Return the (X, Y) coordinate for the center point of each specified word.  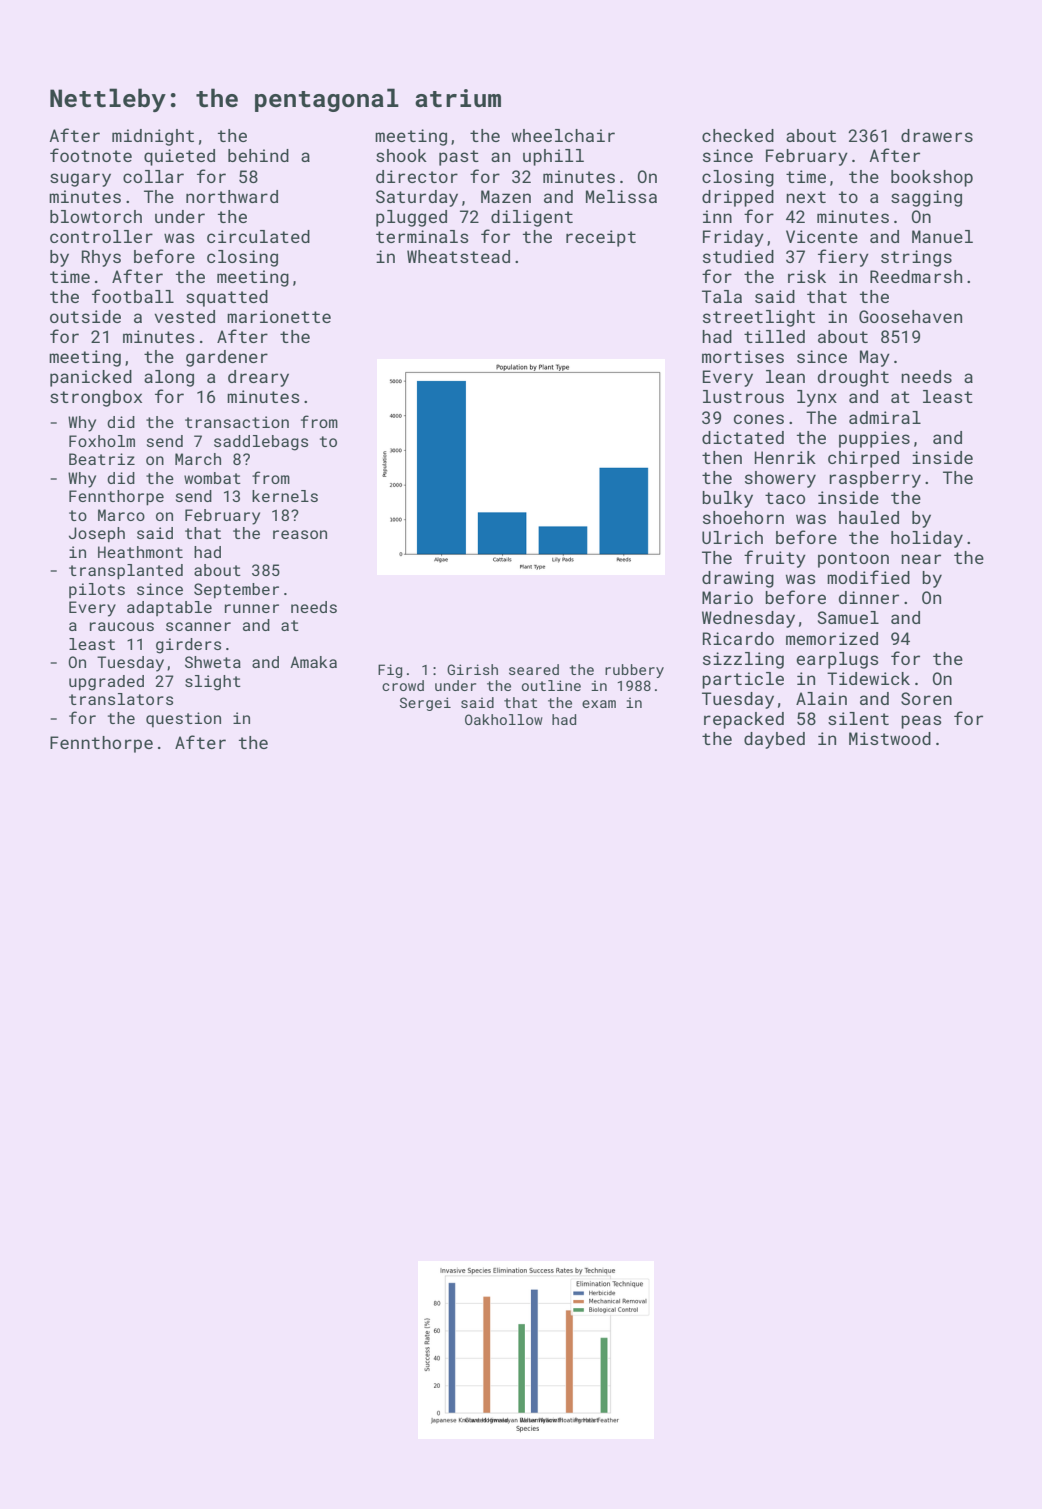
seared (534, 669)
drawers (937, 135)
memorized (832, 638)
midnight (153, 137)
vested (184, 316)
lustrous (743, 396)
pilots (97, 590)
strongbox (96, 398)
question (183, 719)
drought (853, 378)
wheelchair (563, 135)
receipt (601, 238)
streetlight (759, 318)
